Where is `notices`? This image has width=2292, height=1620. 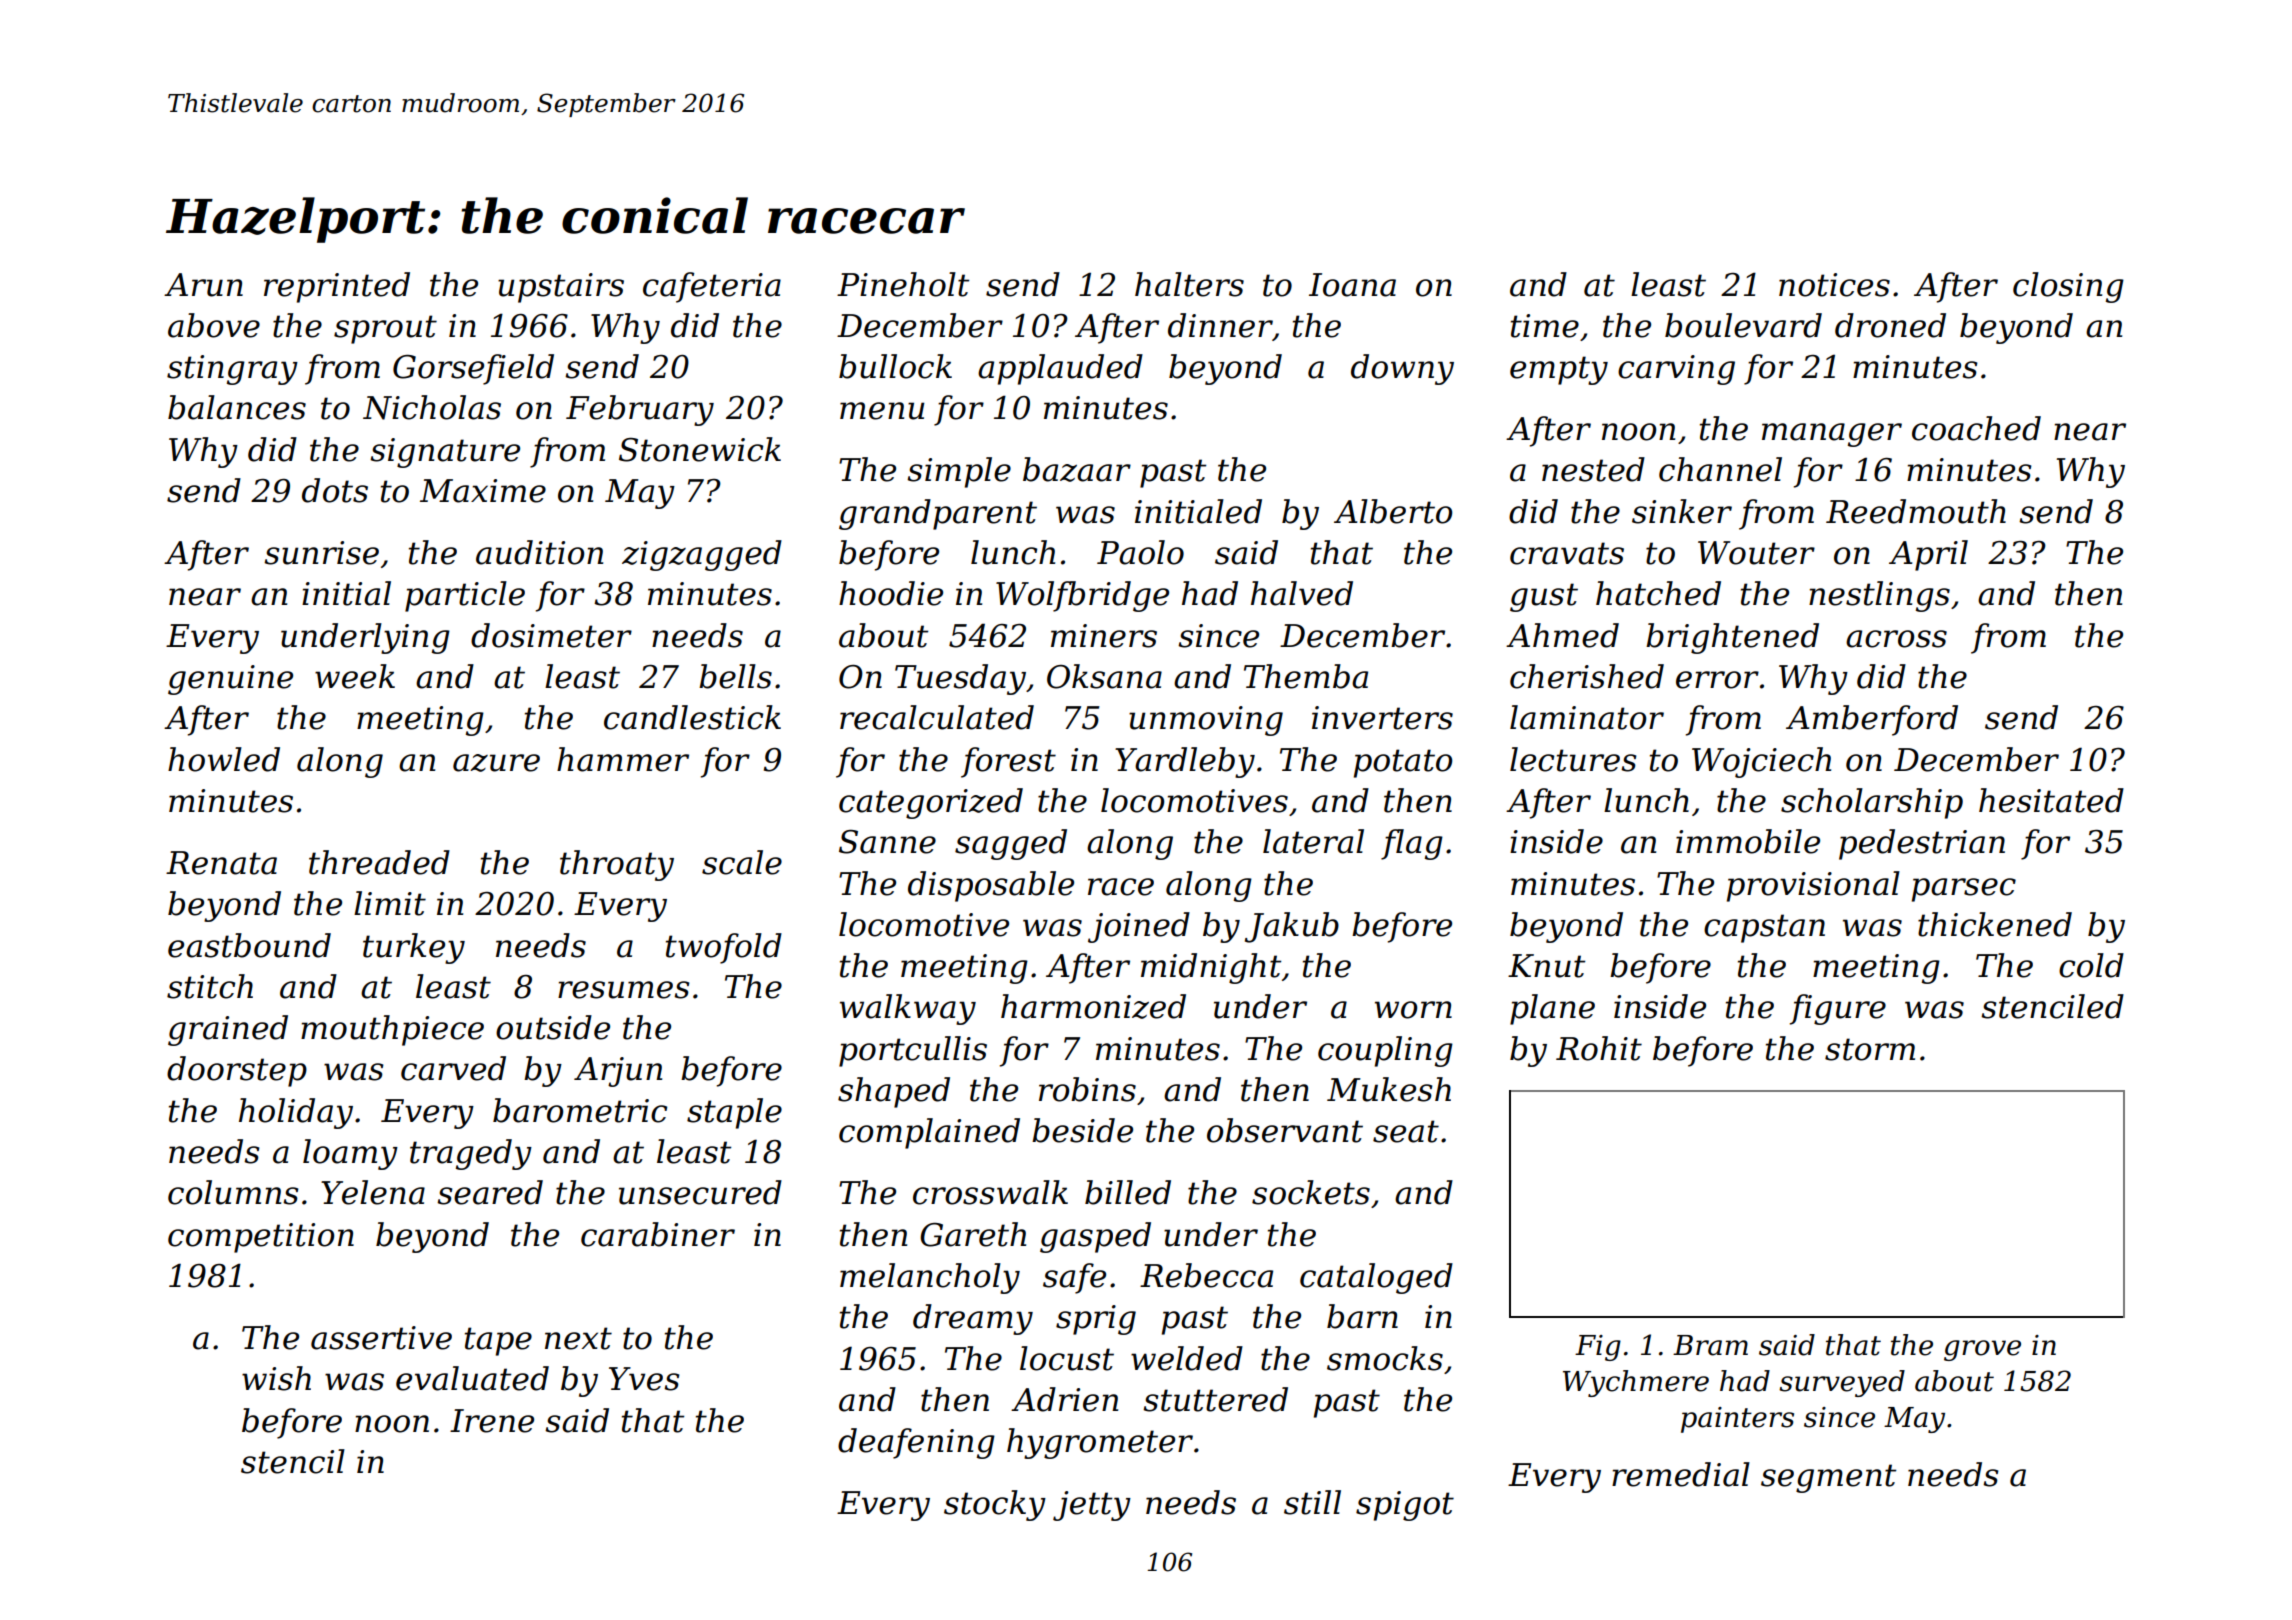
notices is located at coordinates (1834, 285).
